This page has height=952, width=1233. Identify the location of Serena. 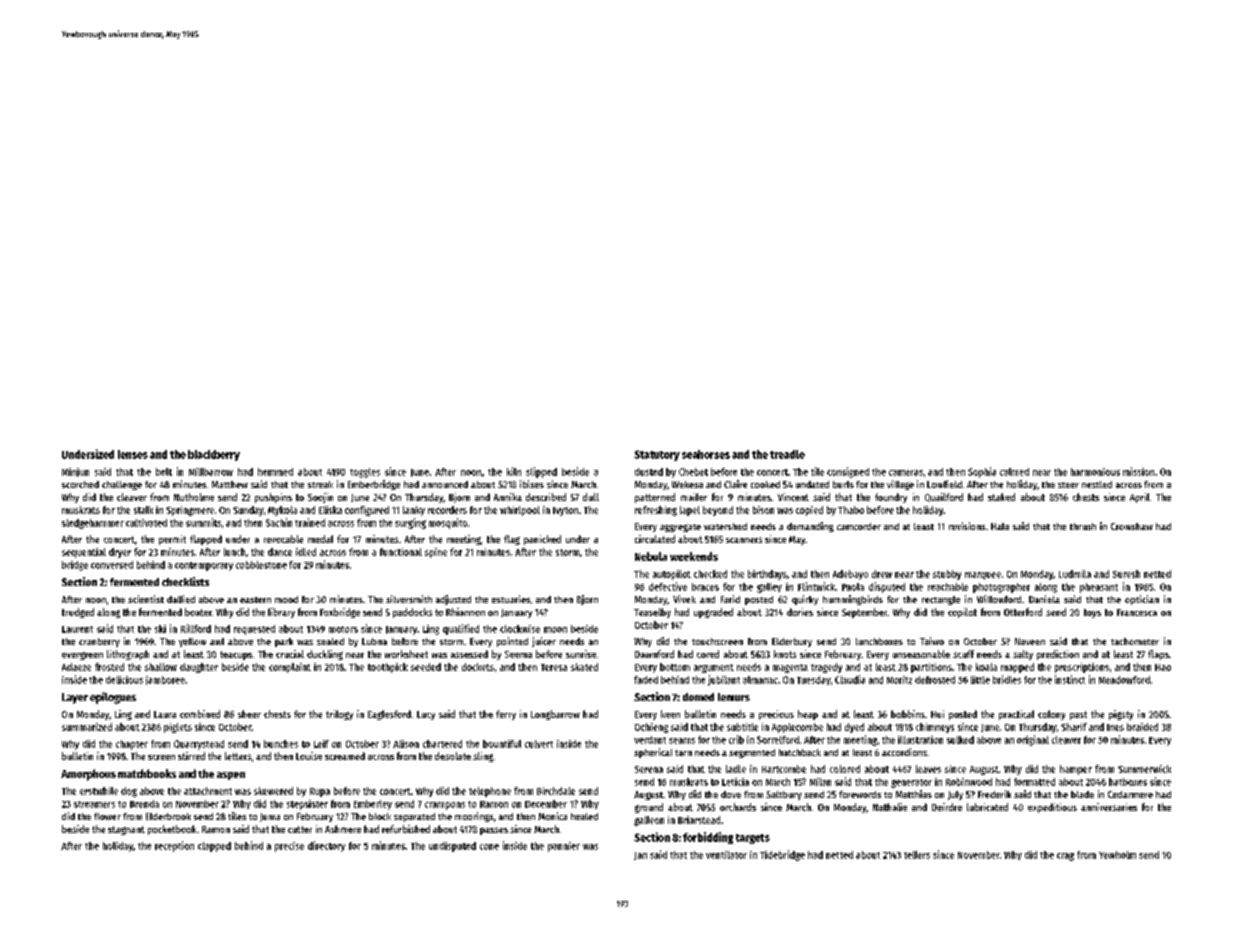
(649, 769).
